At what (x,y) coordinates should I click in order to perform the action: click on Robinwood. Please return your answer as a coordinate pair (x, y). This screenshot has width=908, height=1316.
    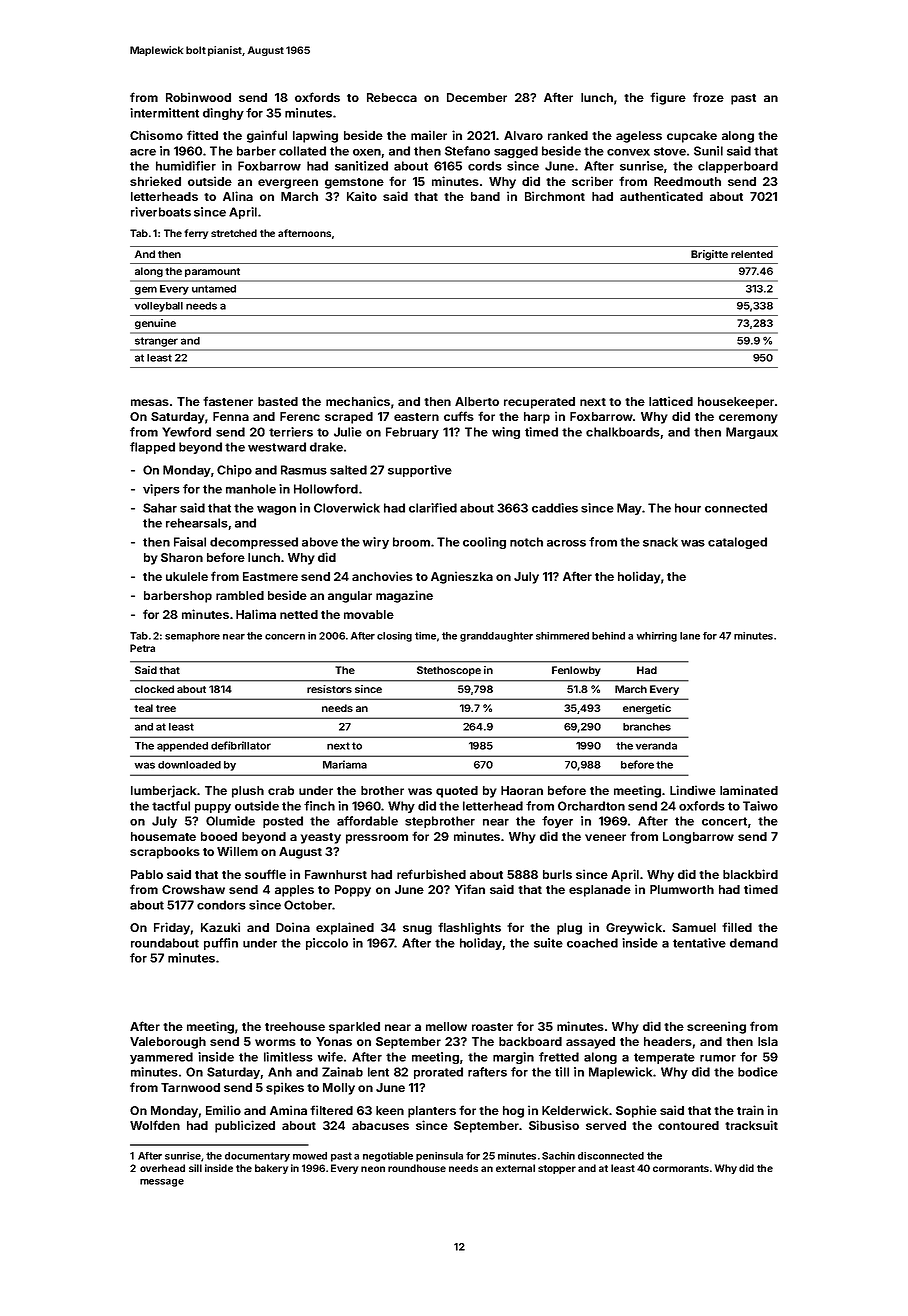
    Looking at the image, I should click on (198, 97).
